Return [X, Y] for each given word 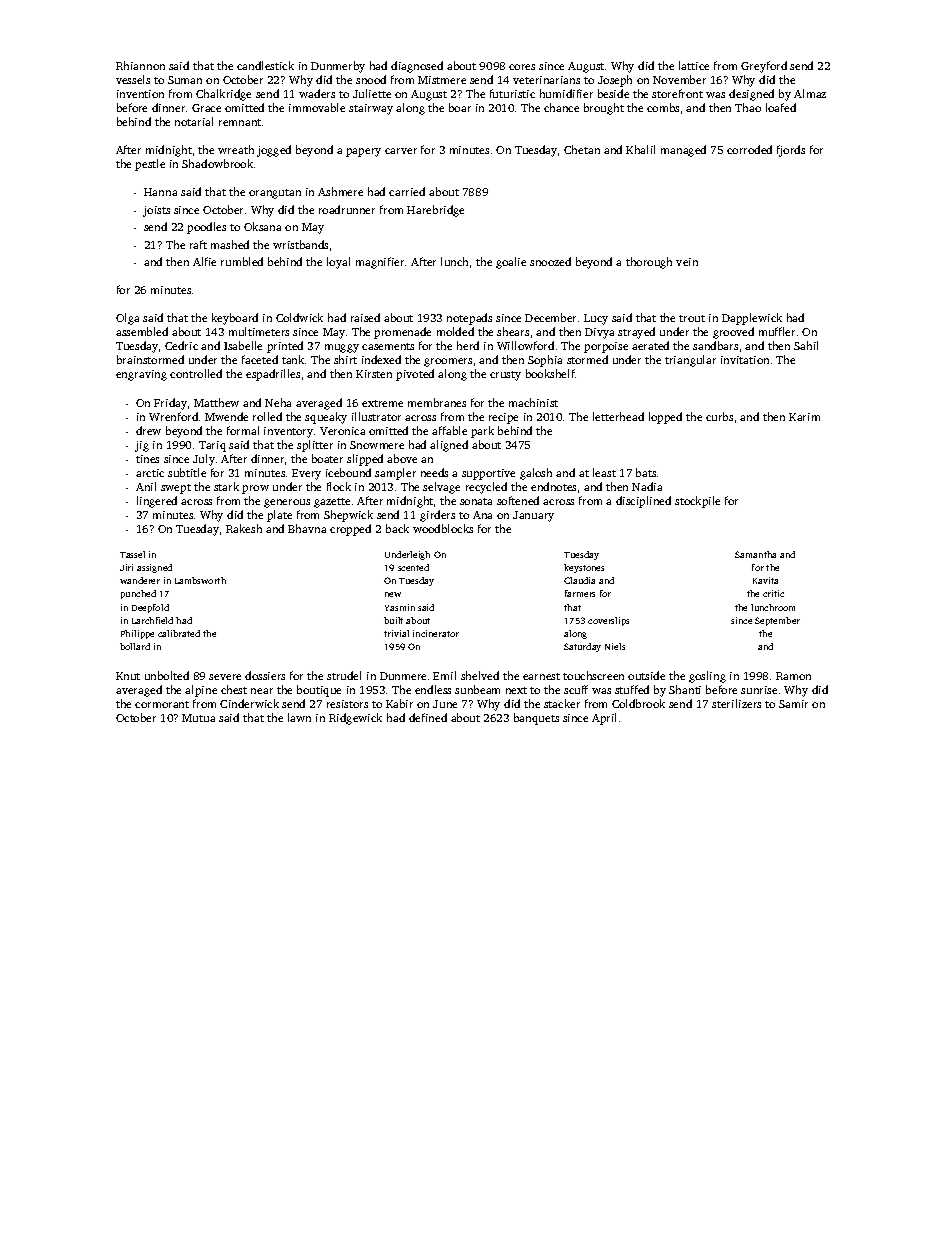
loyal [338, 263]
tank [293, 359]
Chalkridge [223, 95]
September [777, 621]
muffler [777, 331]
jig [142, 446]
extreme [382, 403]
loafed [781, 107]
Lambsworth [200, 580]
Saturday [582, 647]
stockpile [697, 502]
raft [198, 244]
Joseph [615, 81]
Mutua [198, 718]
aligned [449, 446]
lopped [665, 418]
